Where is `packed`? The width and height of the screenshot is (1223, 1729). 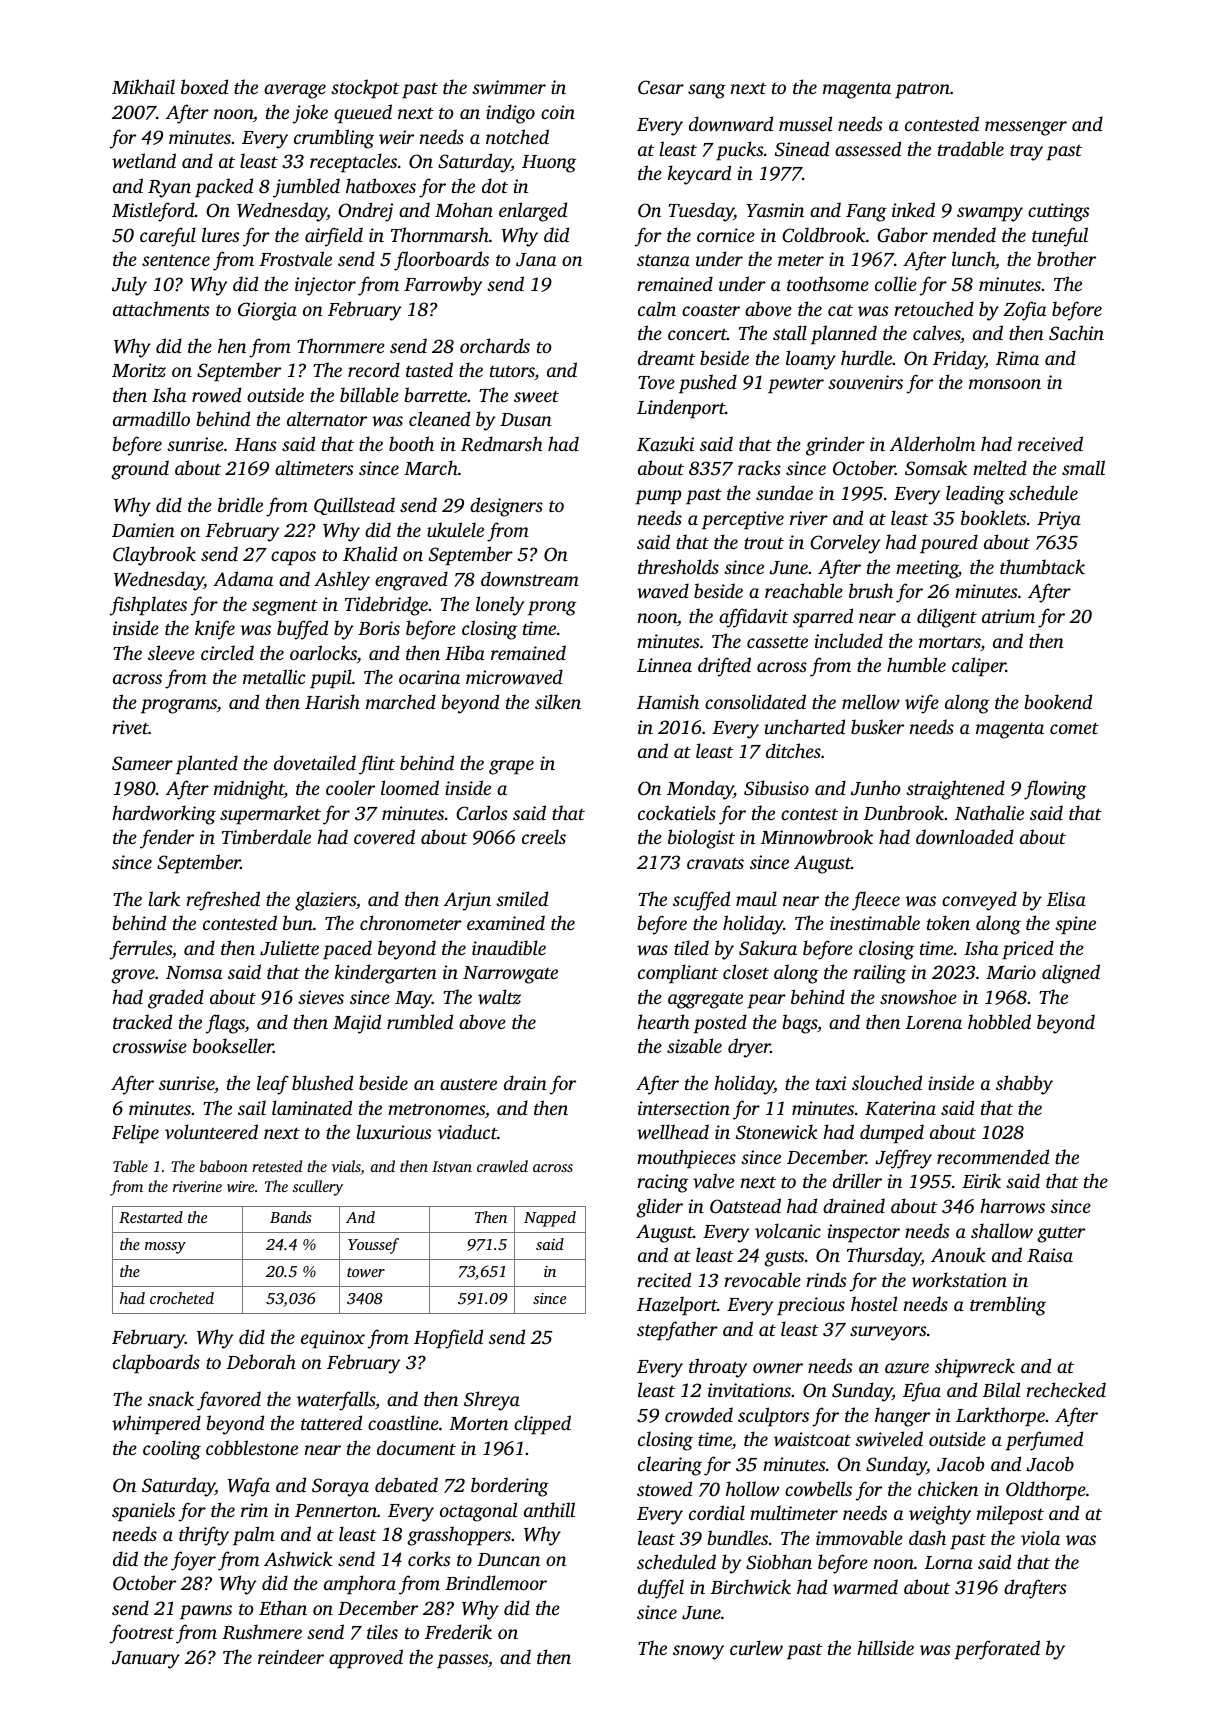
packed is located at coordinates (224, 188).
